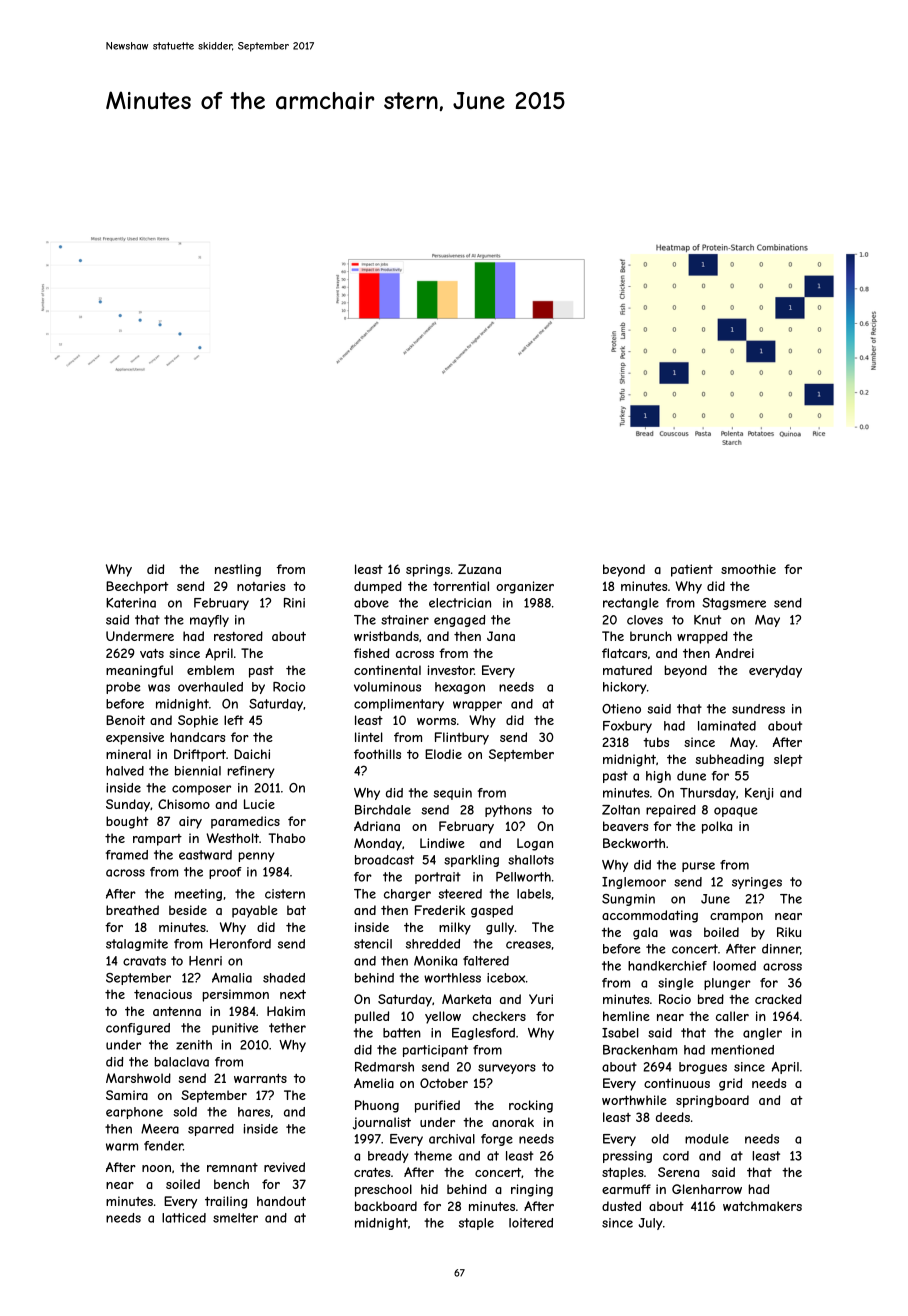  I want to click on wrapper, so click(477, 706).
